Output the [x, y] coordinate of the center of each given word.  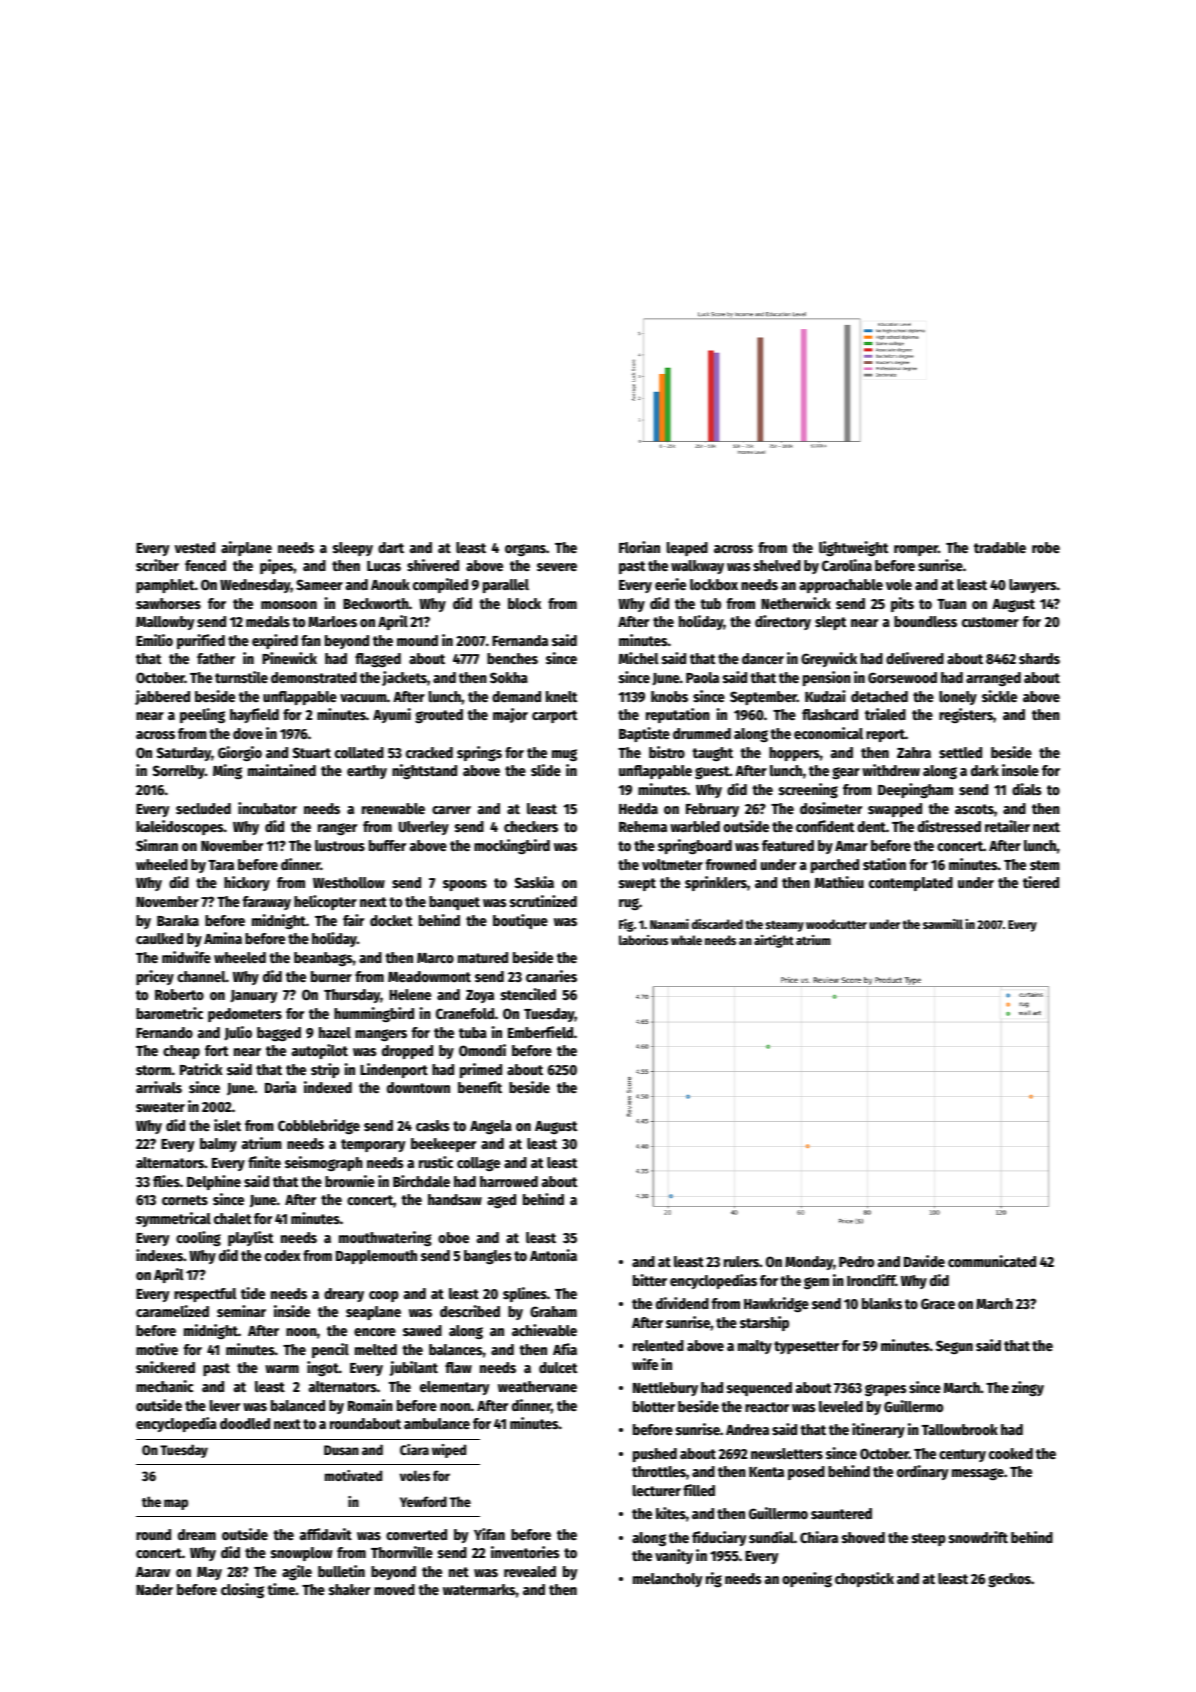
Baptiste [644, 734]
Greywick [829, 659]
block [524, 603]
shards [1039, 658]
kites [671, 1513]
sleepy [353, 549]
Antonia [553, 1255]
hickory [247, 883]
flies [166, 1181]
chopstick [864, 1579]
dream [197, 1534]
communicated [992, 1261]
